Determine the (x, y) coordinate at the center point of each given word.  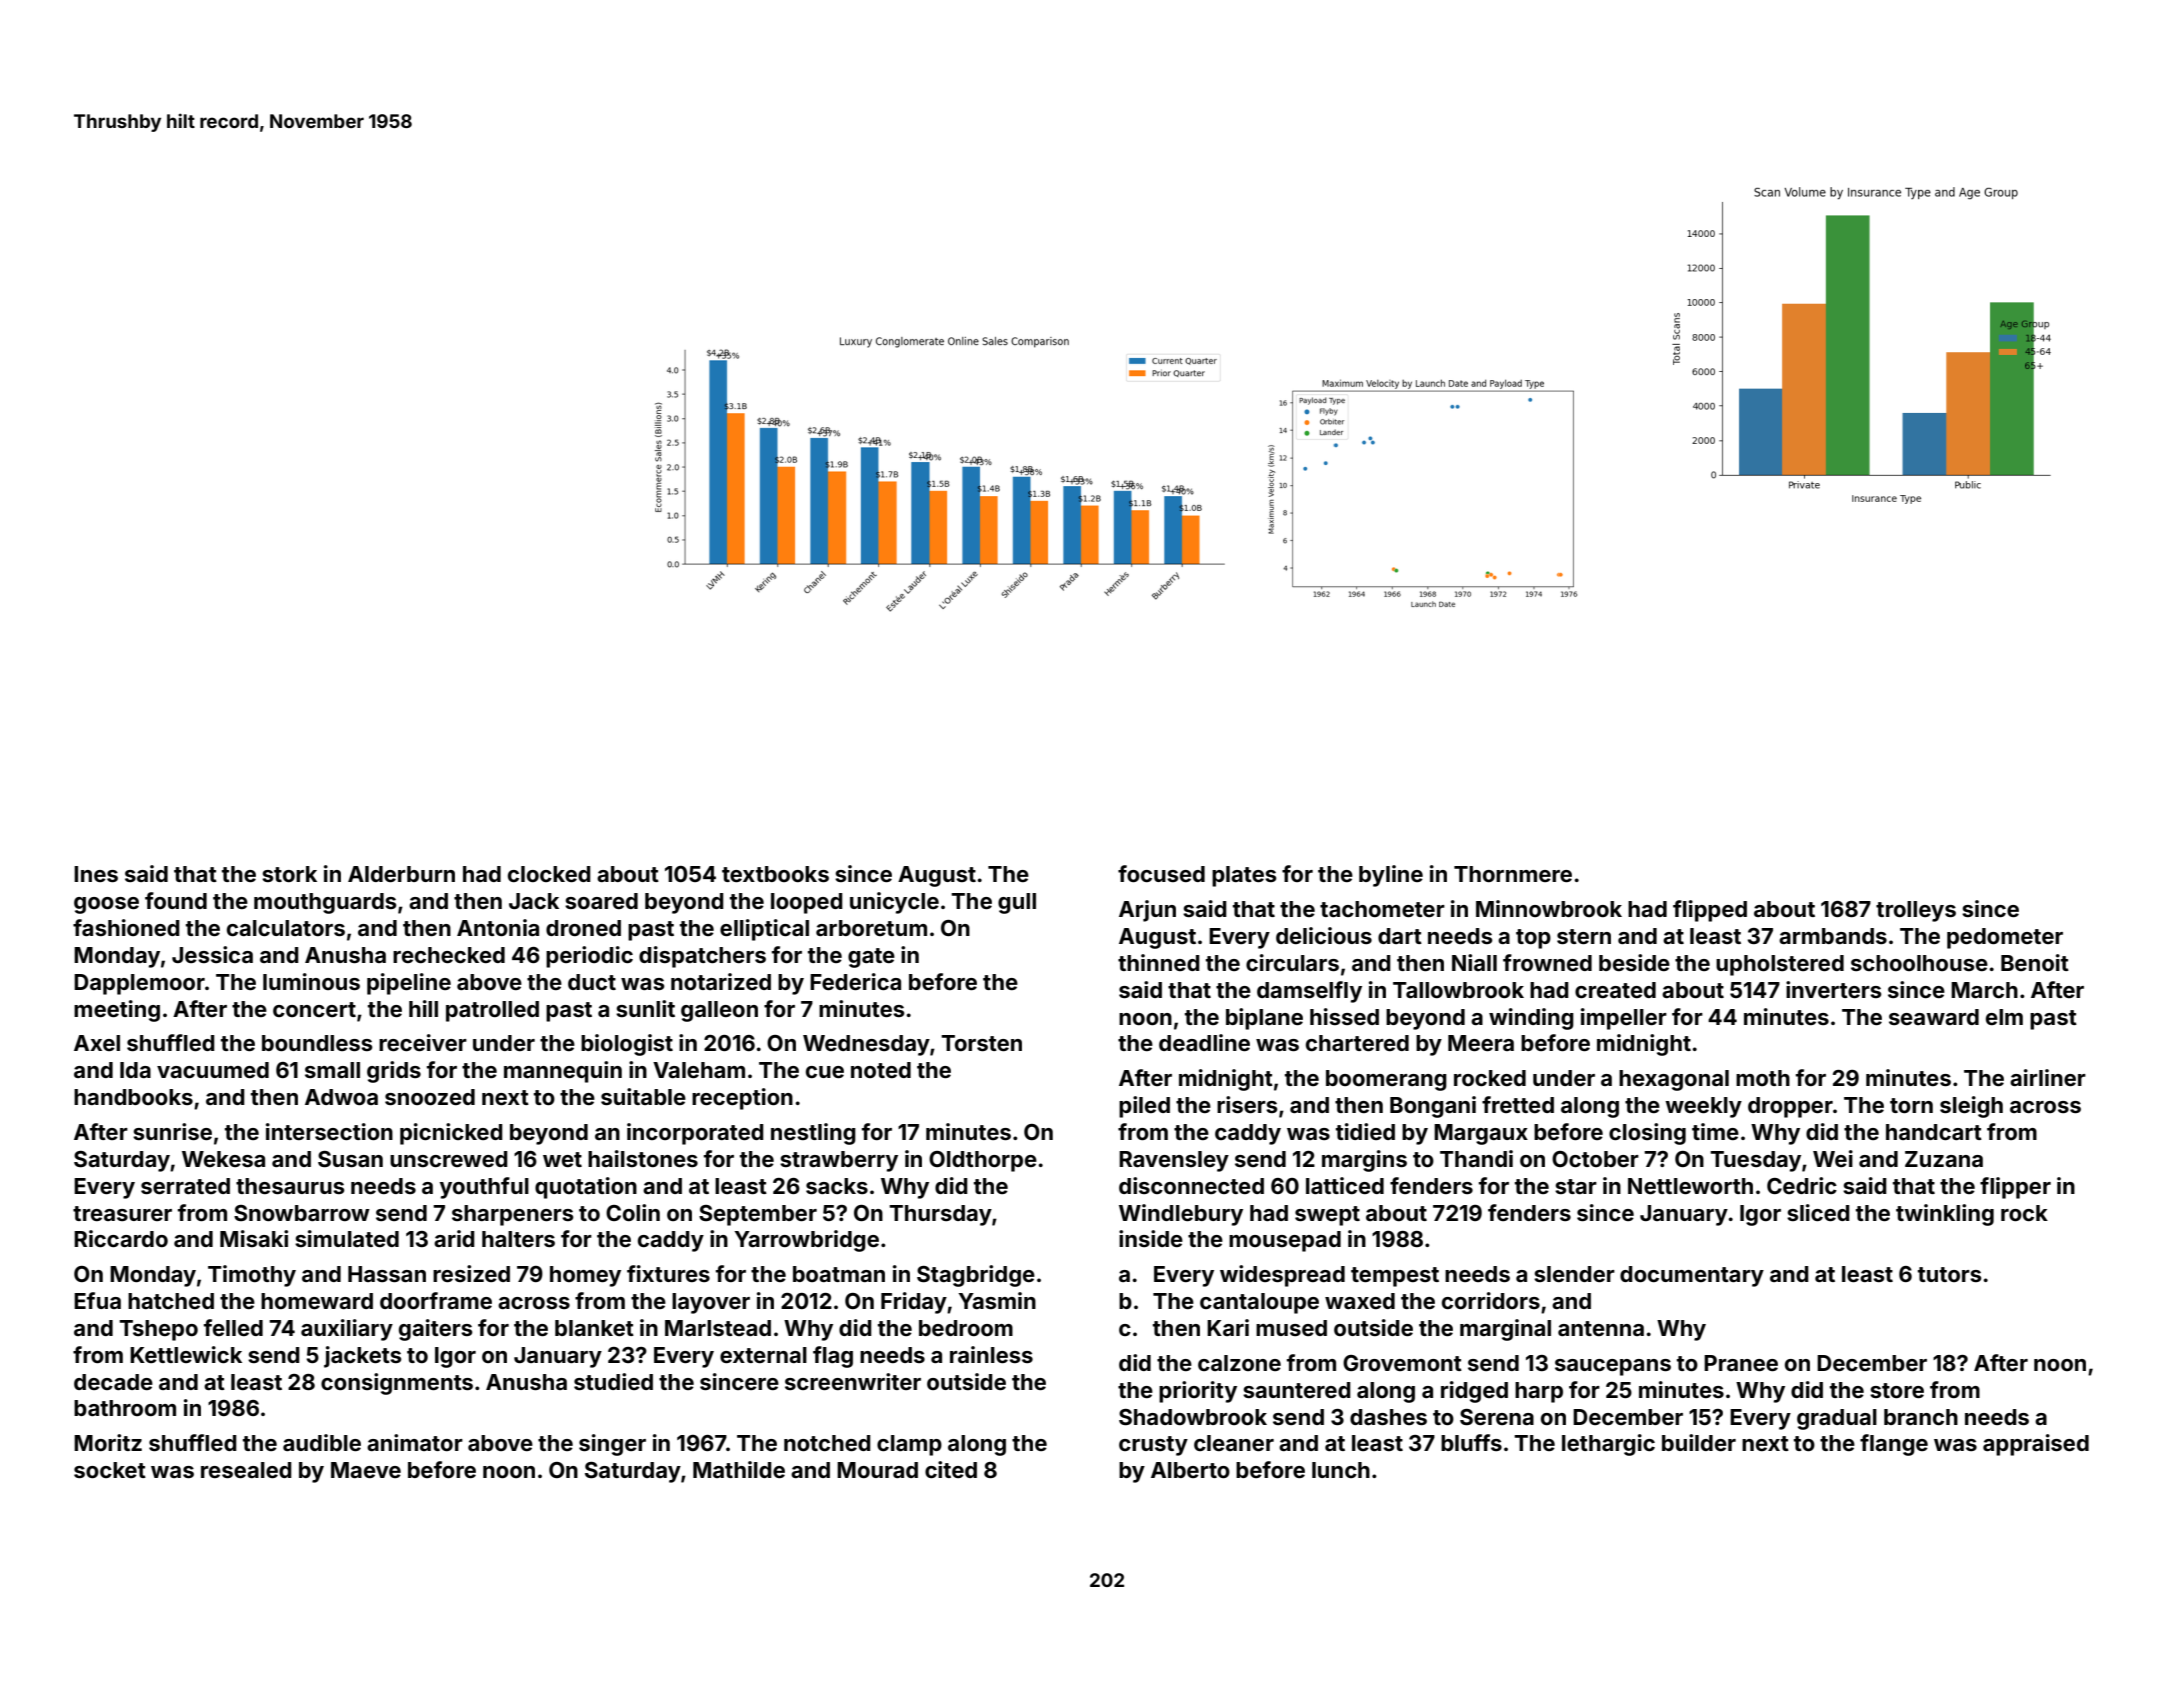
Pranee (1741, 1363)
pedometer (2005, 938)
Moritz (108, 1442)
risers (1247, 1104)
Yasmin (997, 1300)
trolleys (1916, 911)
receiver (423, 1042)
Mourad (877, 1470)
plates (1244, 876)
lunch (1341, 1470)
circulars (1292, 962)
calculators (286, 928)
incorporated (695, 1134)
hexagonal (1674, 1080)
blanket (594, 1328)
